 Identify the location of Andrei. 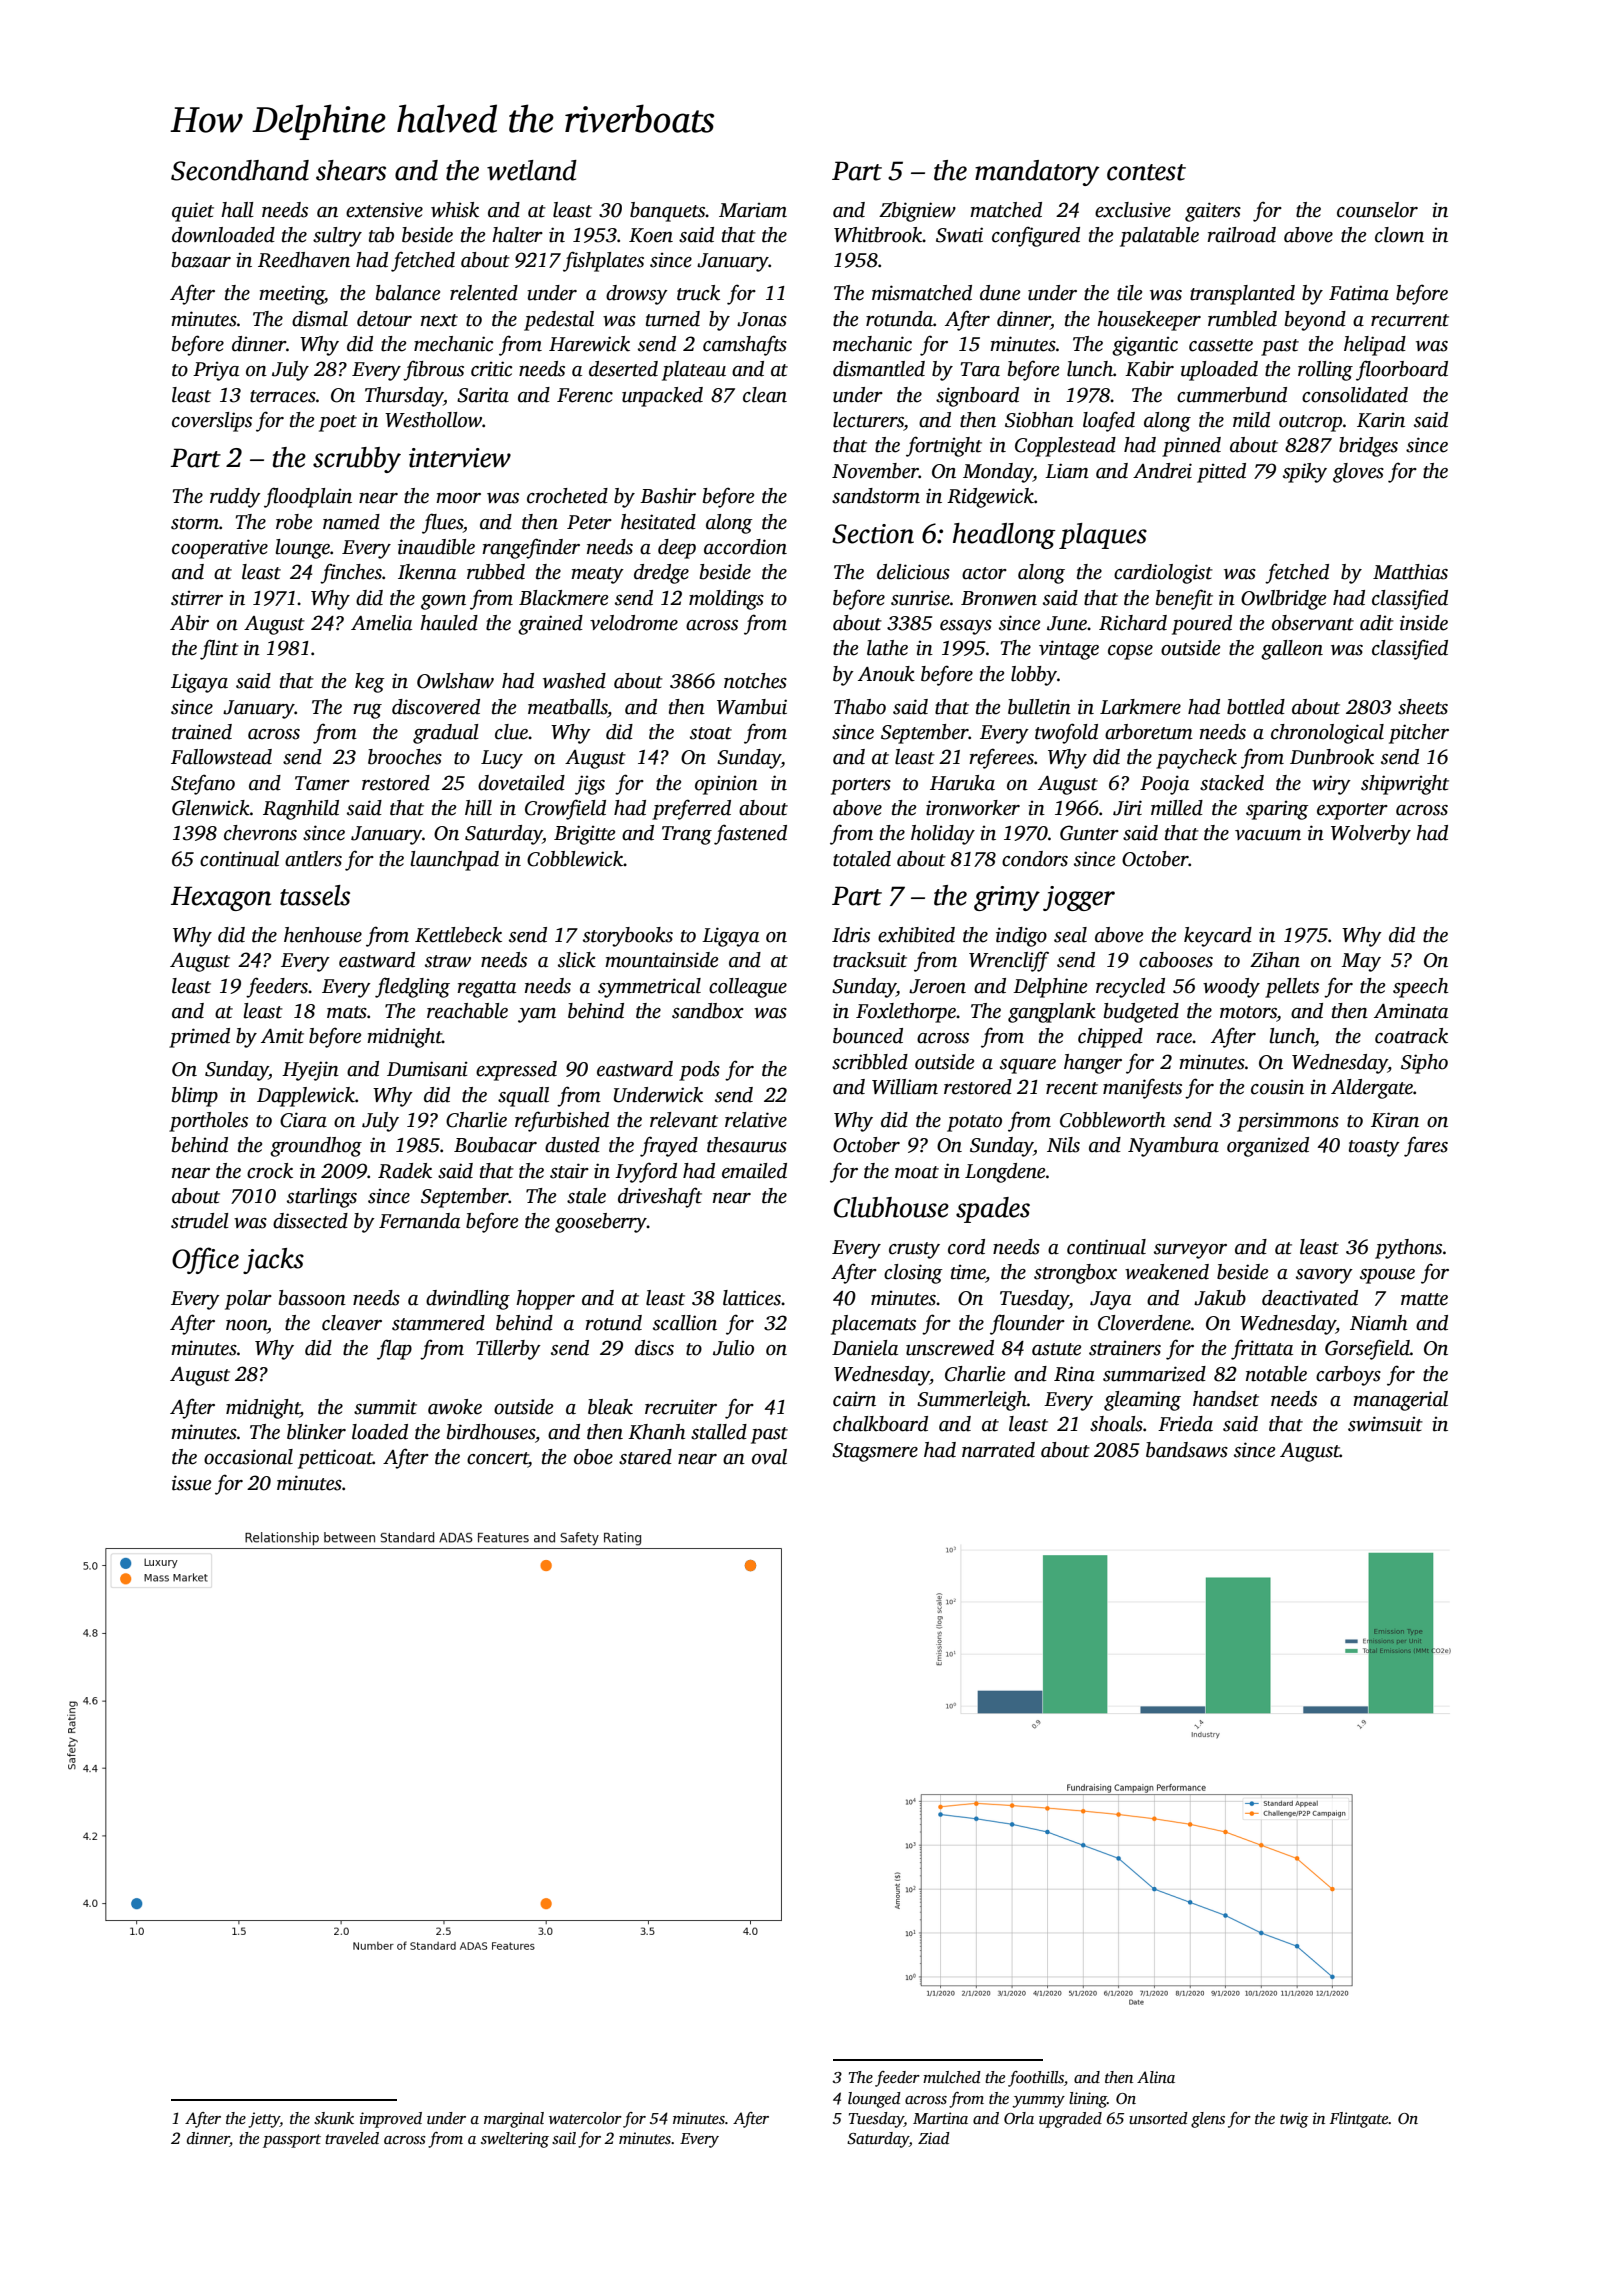
(1162, 471).
